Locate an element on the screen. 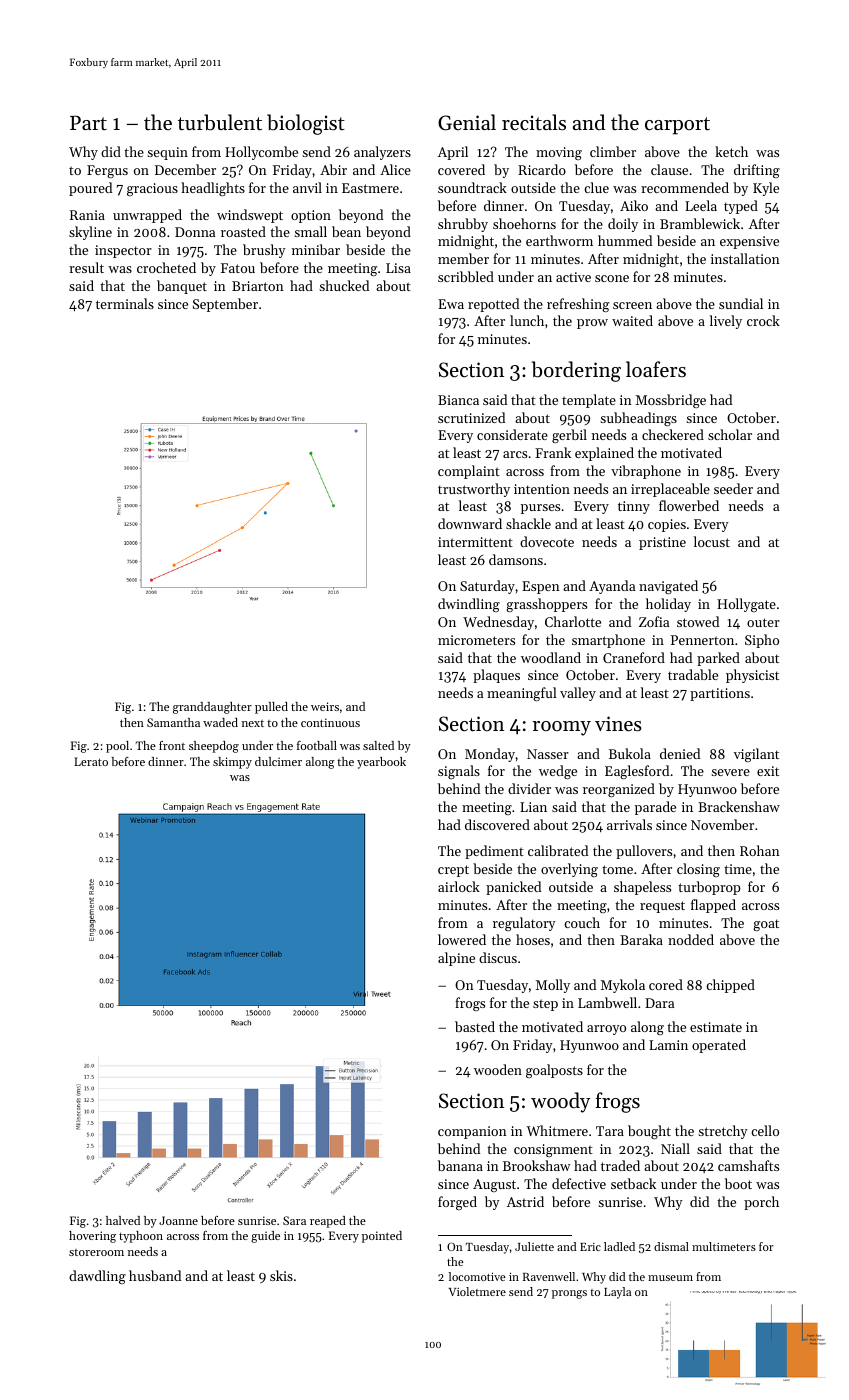 This screenshot has width=849, height=1400. turbulent is located at coordinates (220, 122).
